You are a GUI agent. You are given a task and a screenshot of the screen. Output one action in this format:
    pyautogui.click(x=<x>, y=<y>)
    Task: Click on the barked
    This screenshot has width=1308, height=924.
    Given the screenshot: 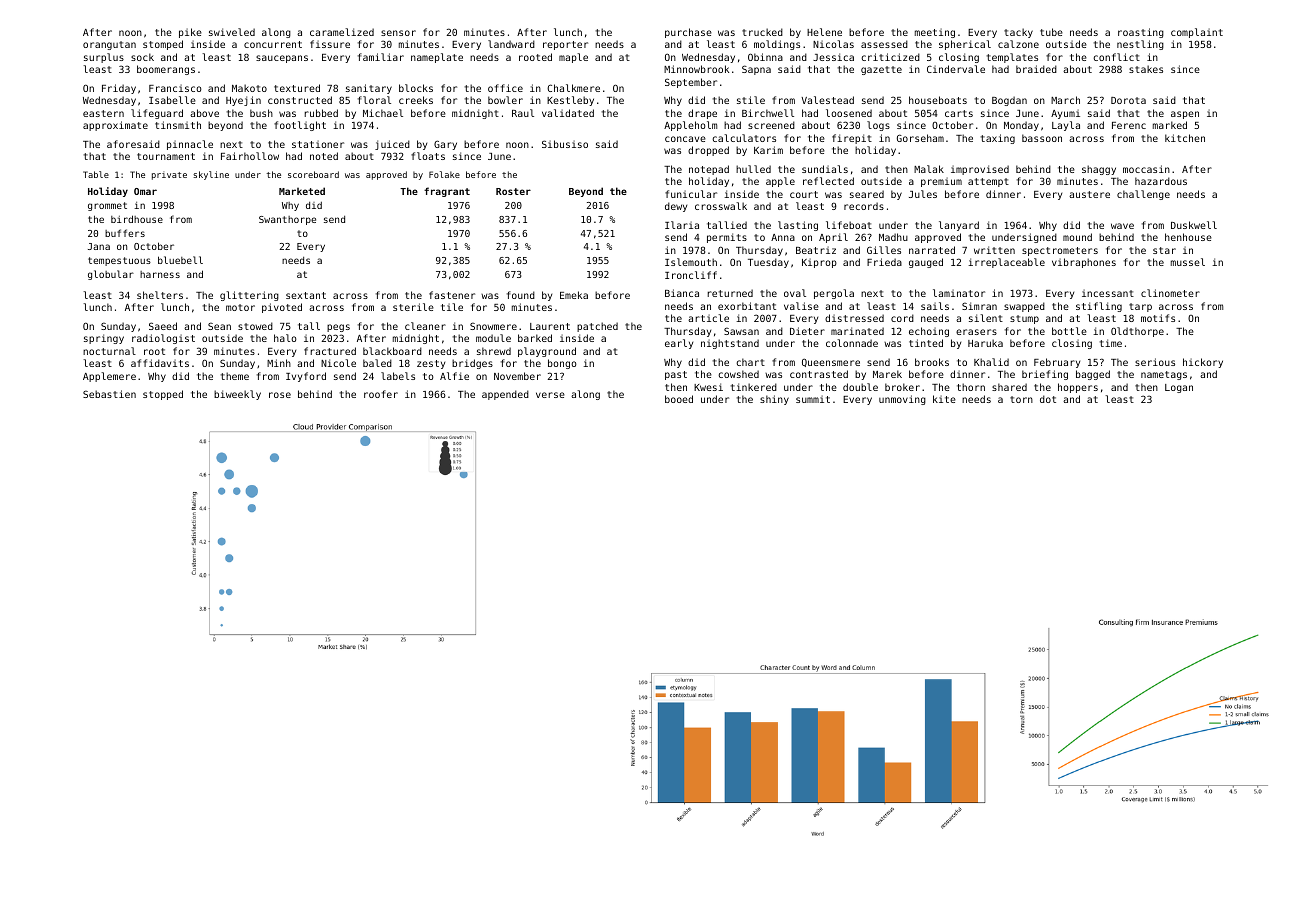 What is the action you would take?
    pyautogui.click(x=535, y=338)
